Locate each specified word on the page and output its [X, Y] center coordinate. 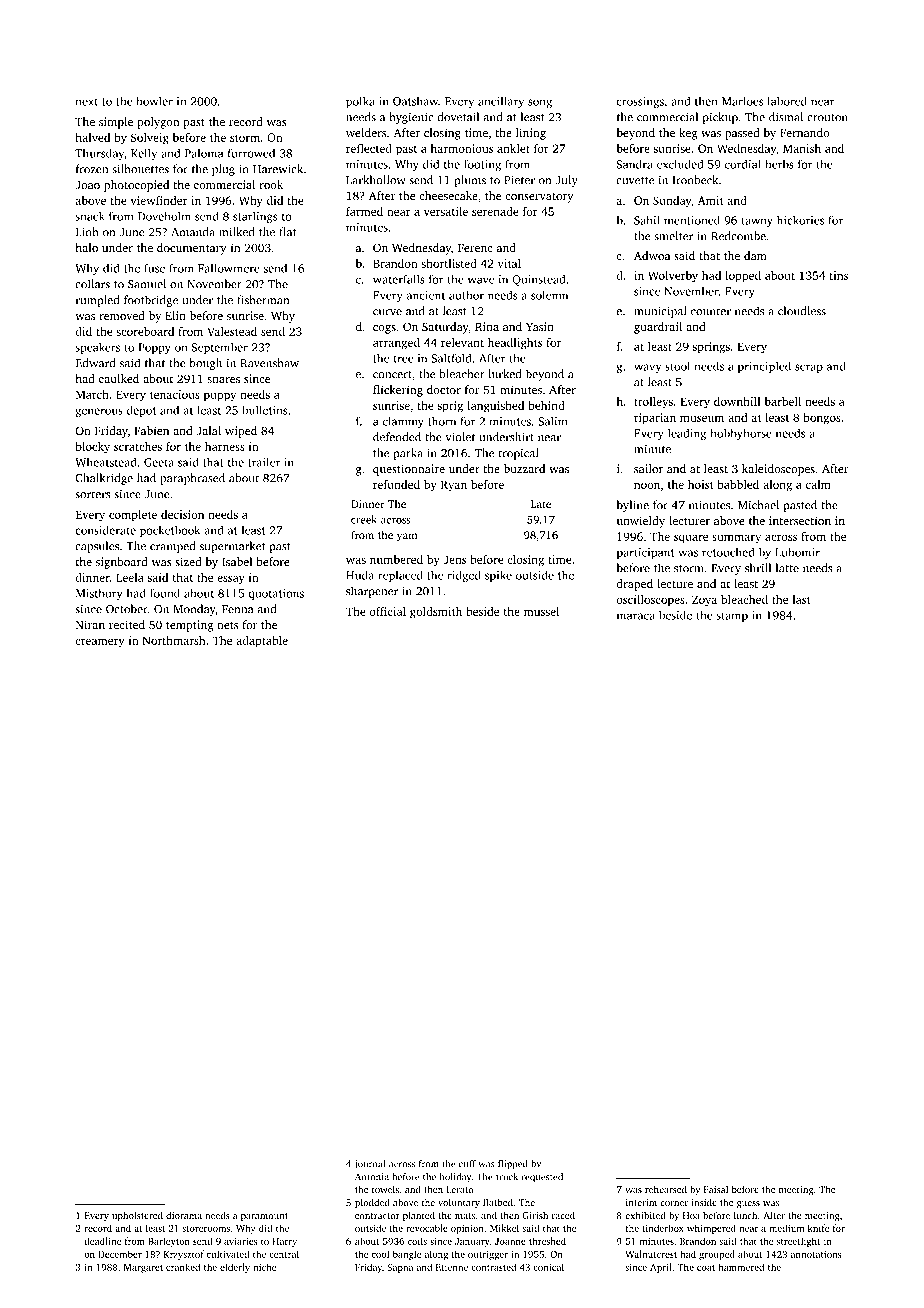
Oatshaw [415, 101]
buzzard [524, 468]
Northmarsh [174, 640]
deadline [102, 1241]
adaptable [262, 642]
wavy [647, 368]
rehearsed [666, 1189]
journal [369, 1165]
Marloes [742, 101]
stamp [732, 617]
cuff [467, 1164]
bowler [154, 101]
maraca [636, 616]
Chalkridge [104, 479]
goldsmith [436, 613]
